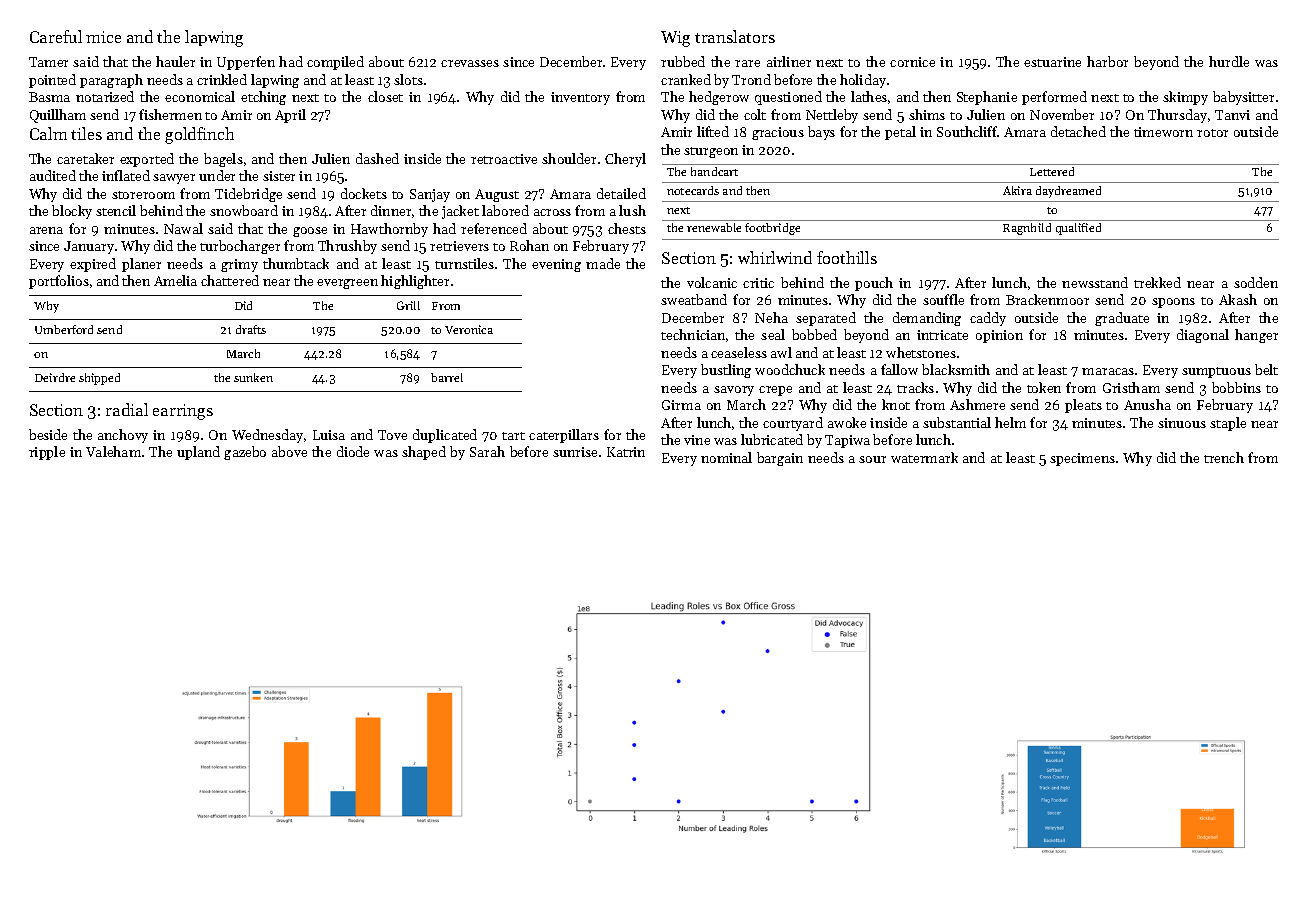  What do you see at coordinates (775, 257) in the page?
I see `whirlwind` at bounding box center [775, 257].
